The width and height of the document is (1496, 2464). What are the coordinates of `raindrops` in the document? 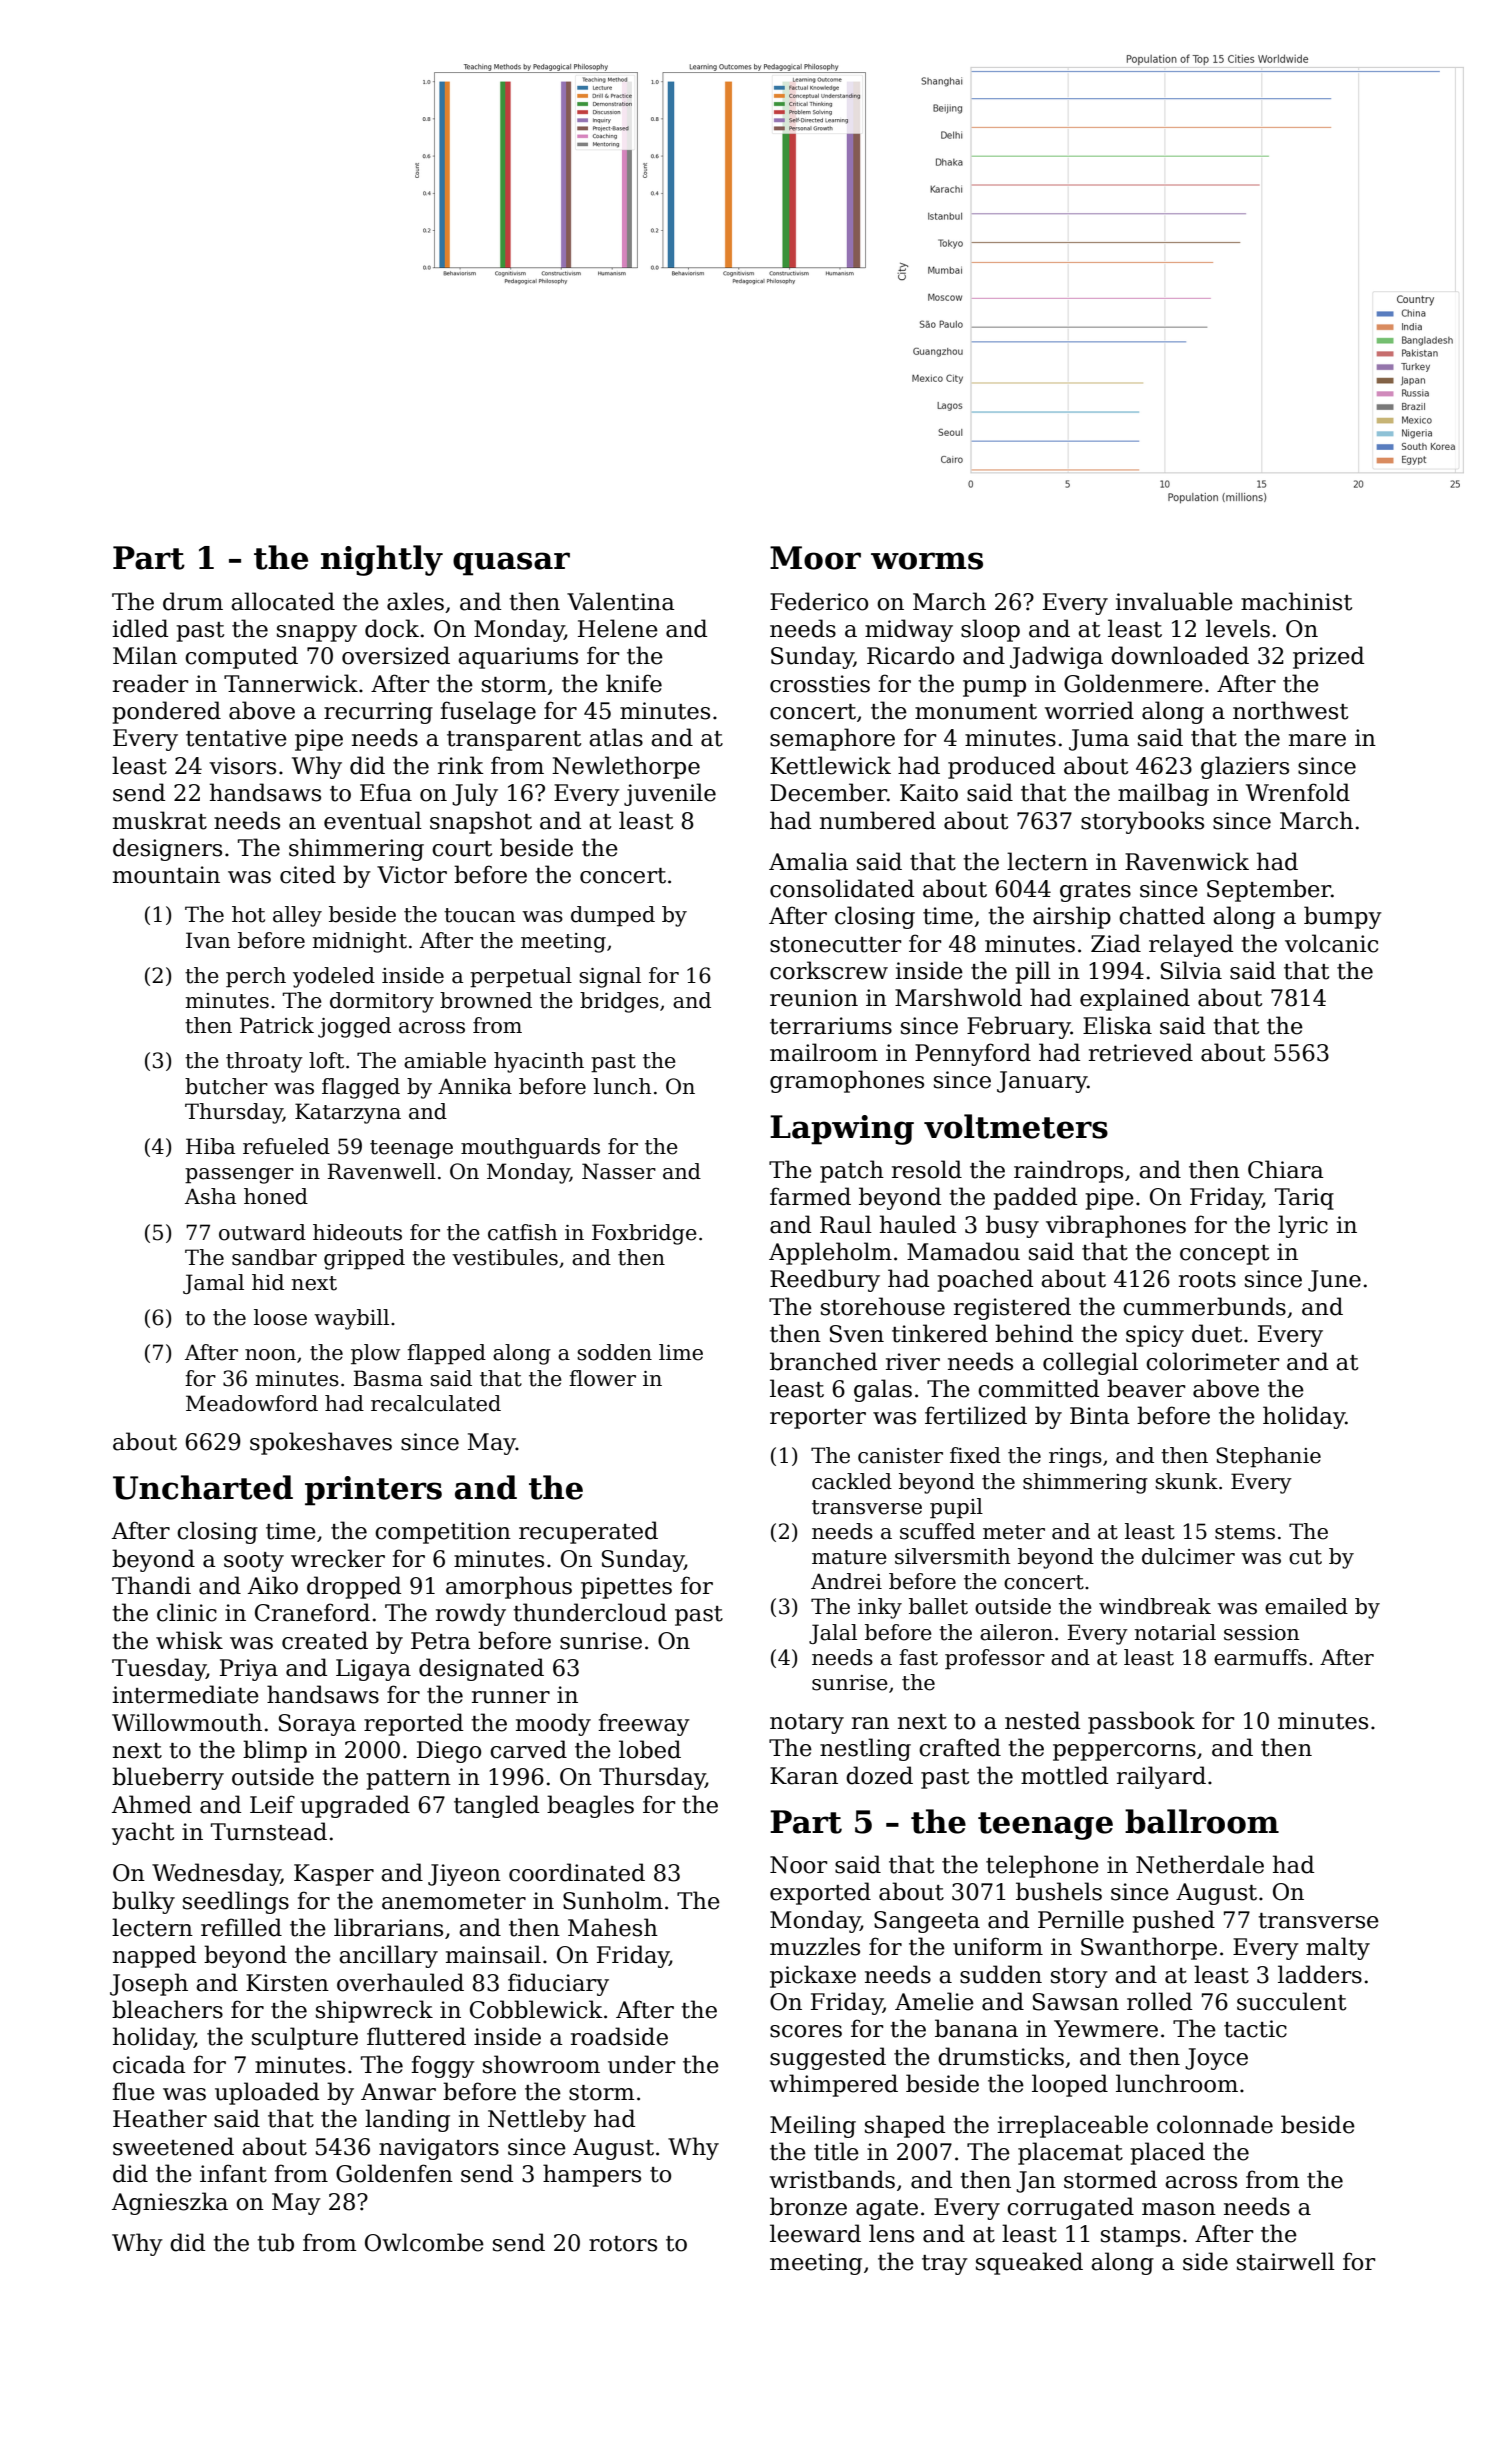 It's located at (1068, 1171).
